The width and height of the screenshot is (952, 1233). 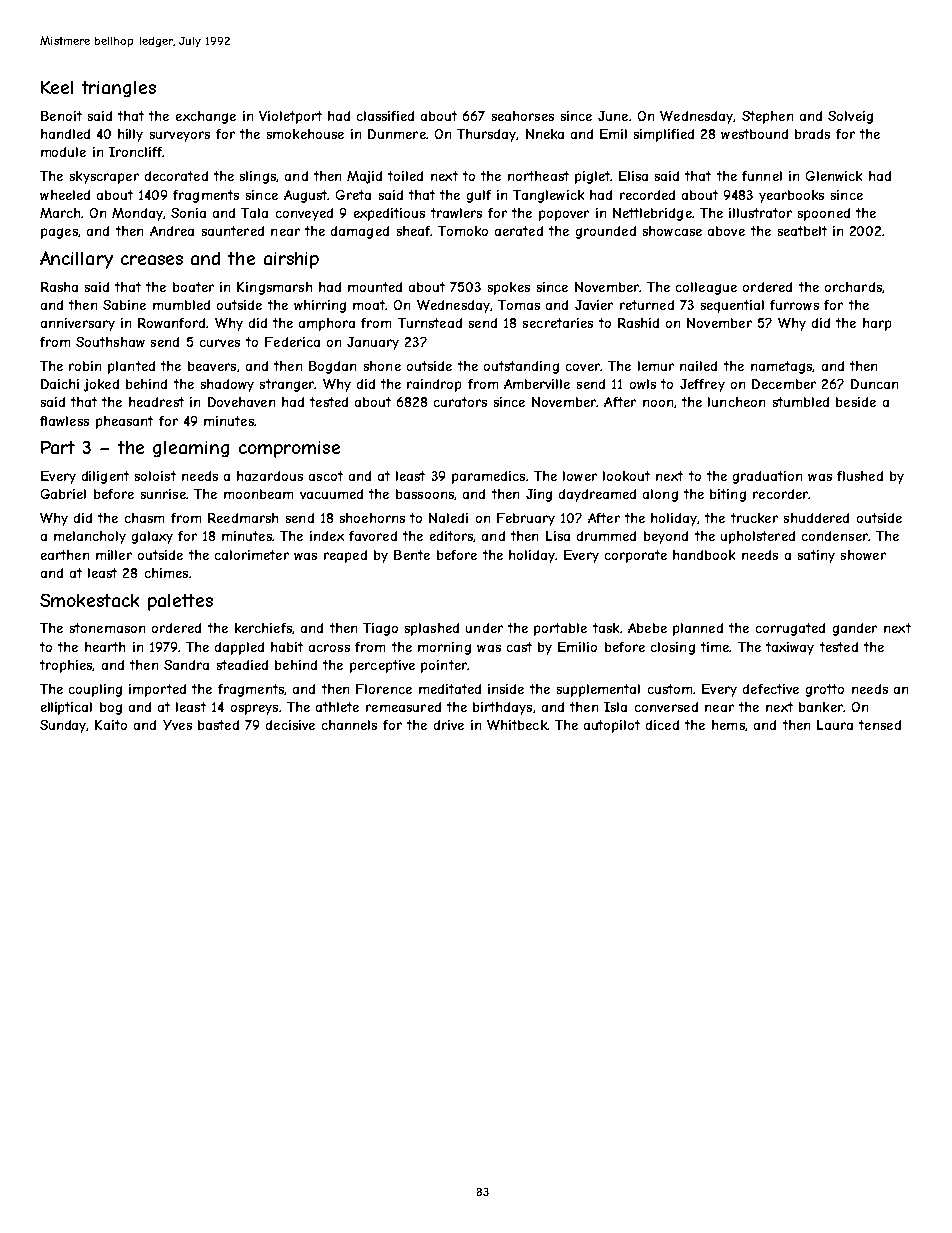 What do you see at coordinates (252, 555) in the screenshot?
I see `calorimeter` at bounding box center [252, 555].
